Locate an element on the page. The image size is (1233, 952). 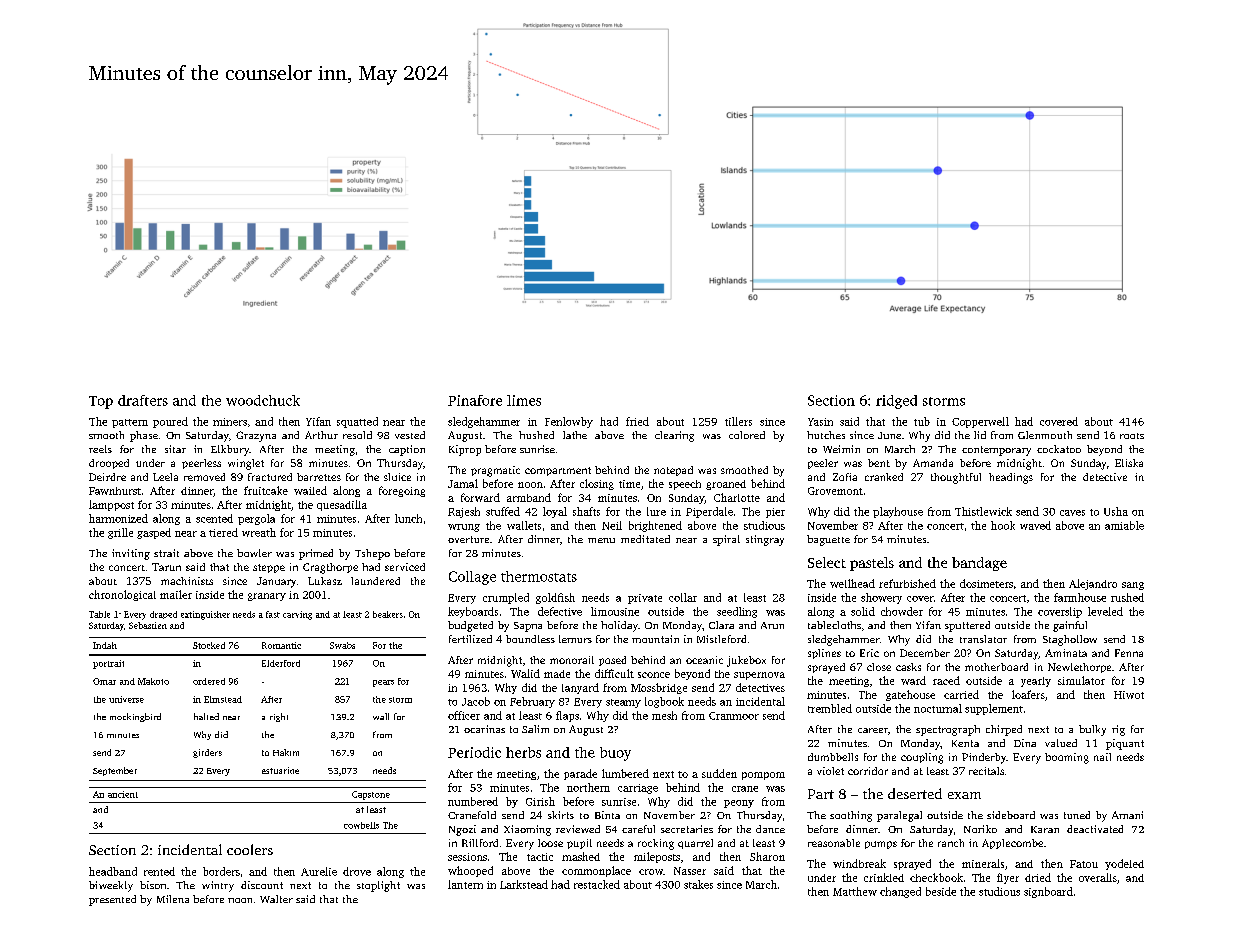
signboard is located at coordinates (1048, 892).
